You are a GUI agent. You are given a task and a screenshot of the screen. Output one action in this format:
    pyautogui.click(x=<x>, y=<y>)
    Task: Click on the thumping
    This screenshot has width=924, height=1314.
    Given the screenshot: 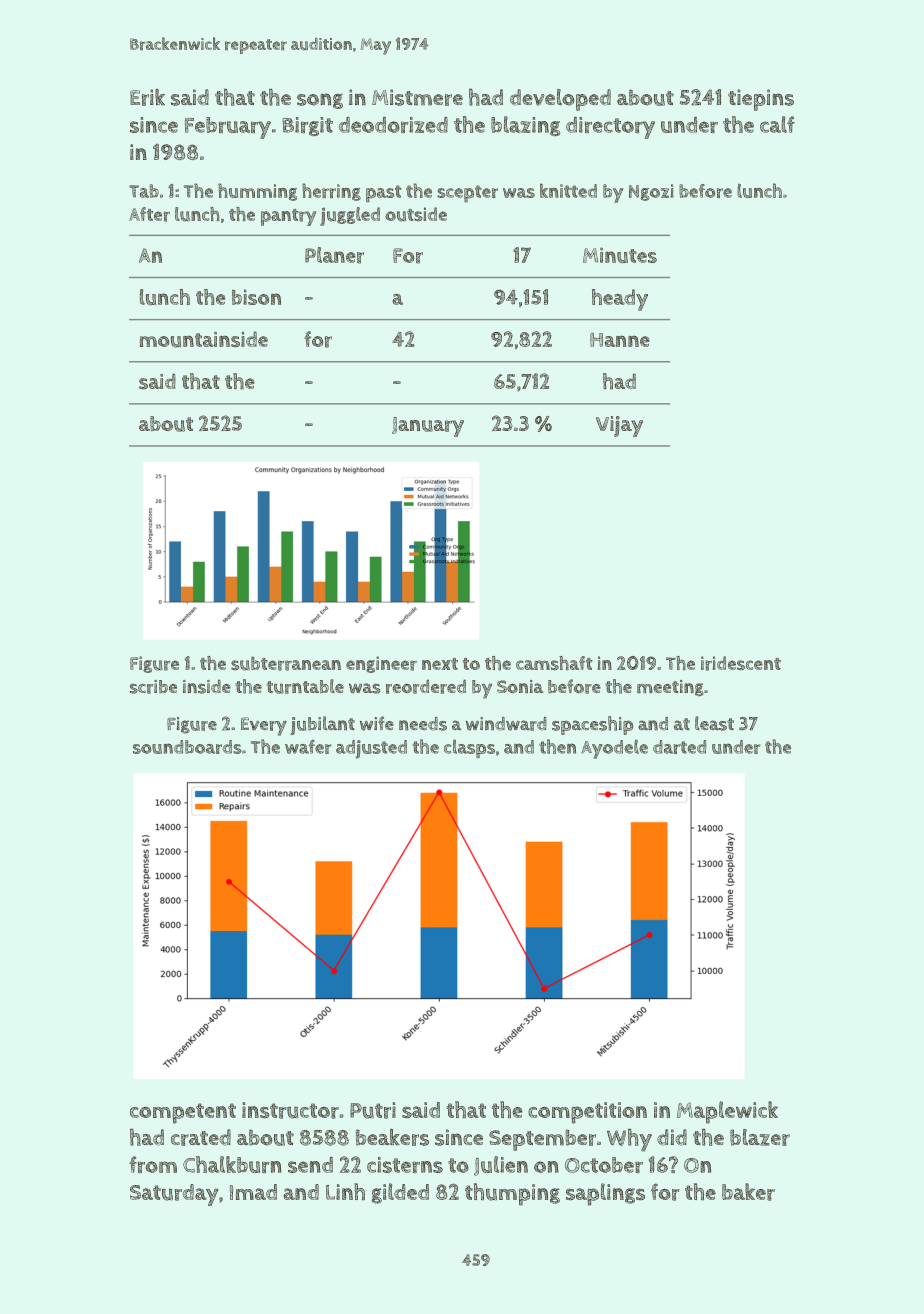 What is the action you would take?
    pyautogui.click(x=512, y=1194)
